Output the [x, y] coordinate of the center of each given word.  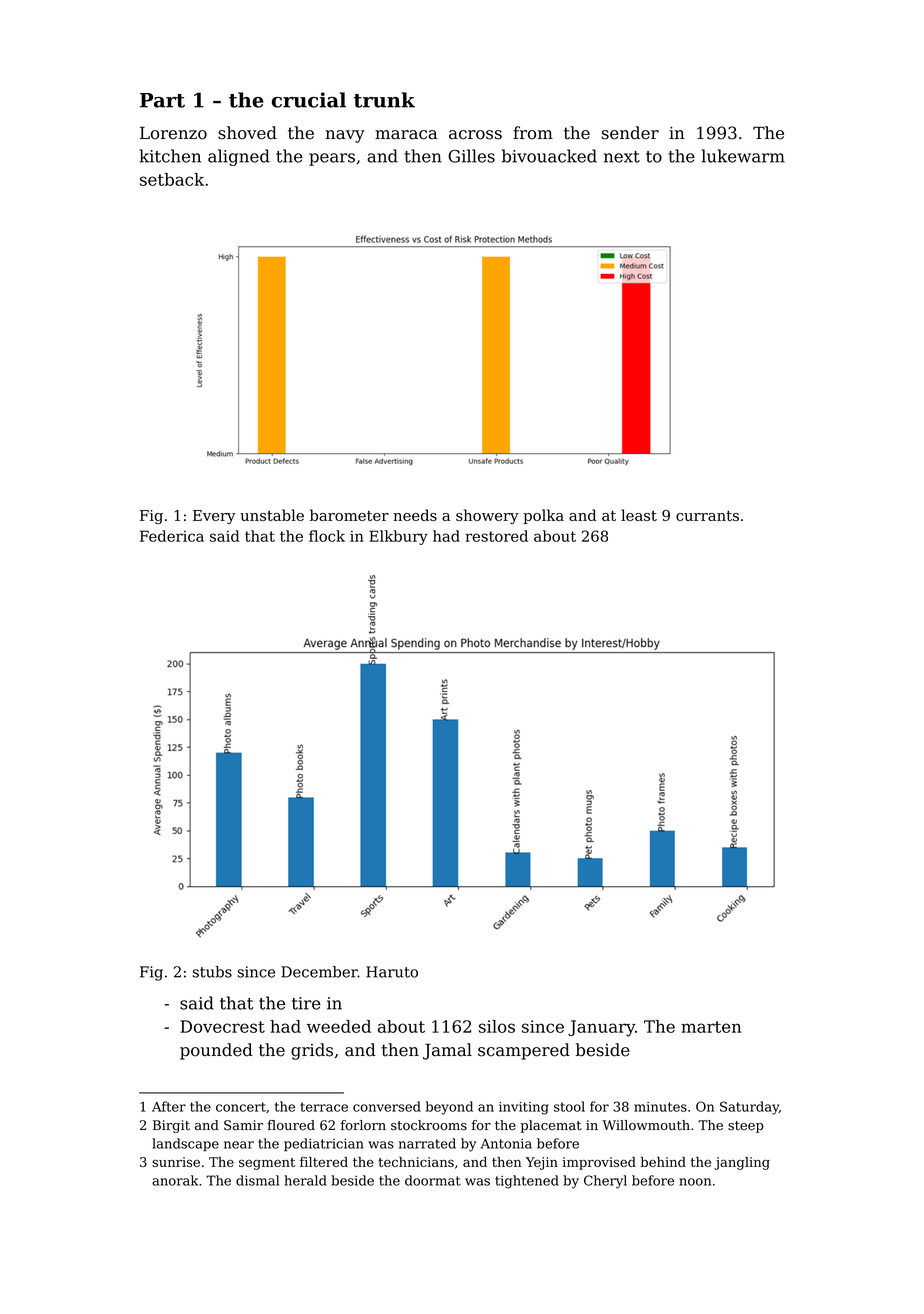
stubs [212, 972]
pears [332, 159]
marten [711, 1027]
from [533, 133]
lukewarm [743, 156]
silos [497, 1026]
